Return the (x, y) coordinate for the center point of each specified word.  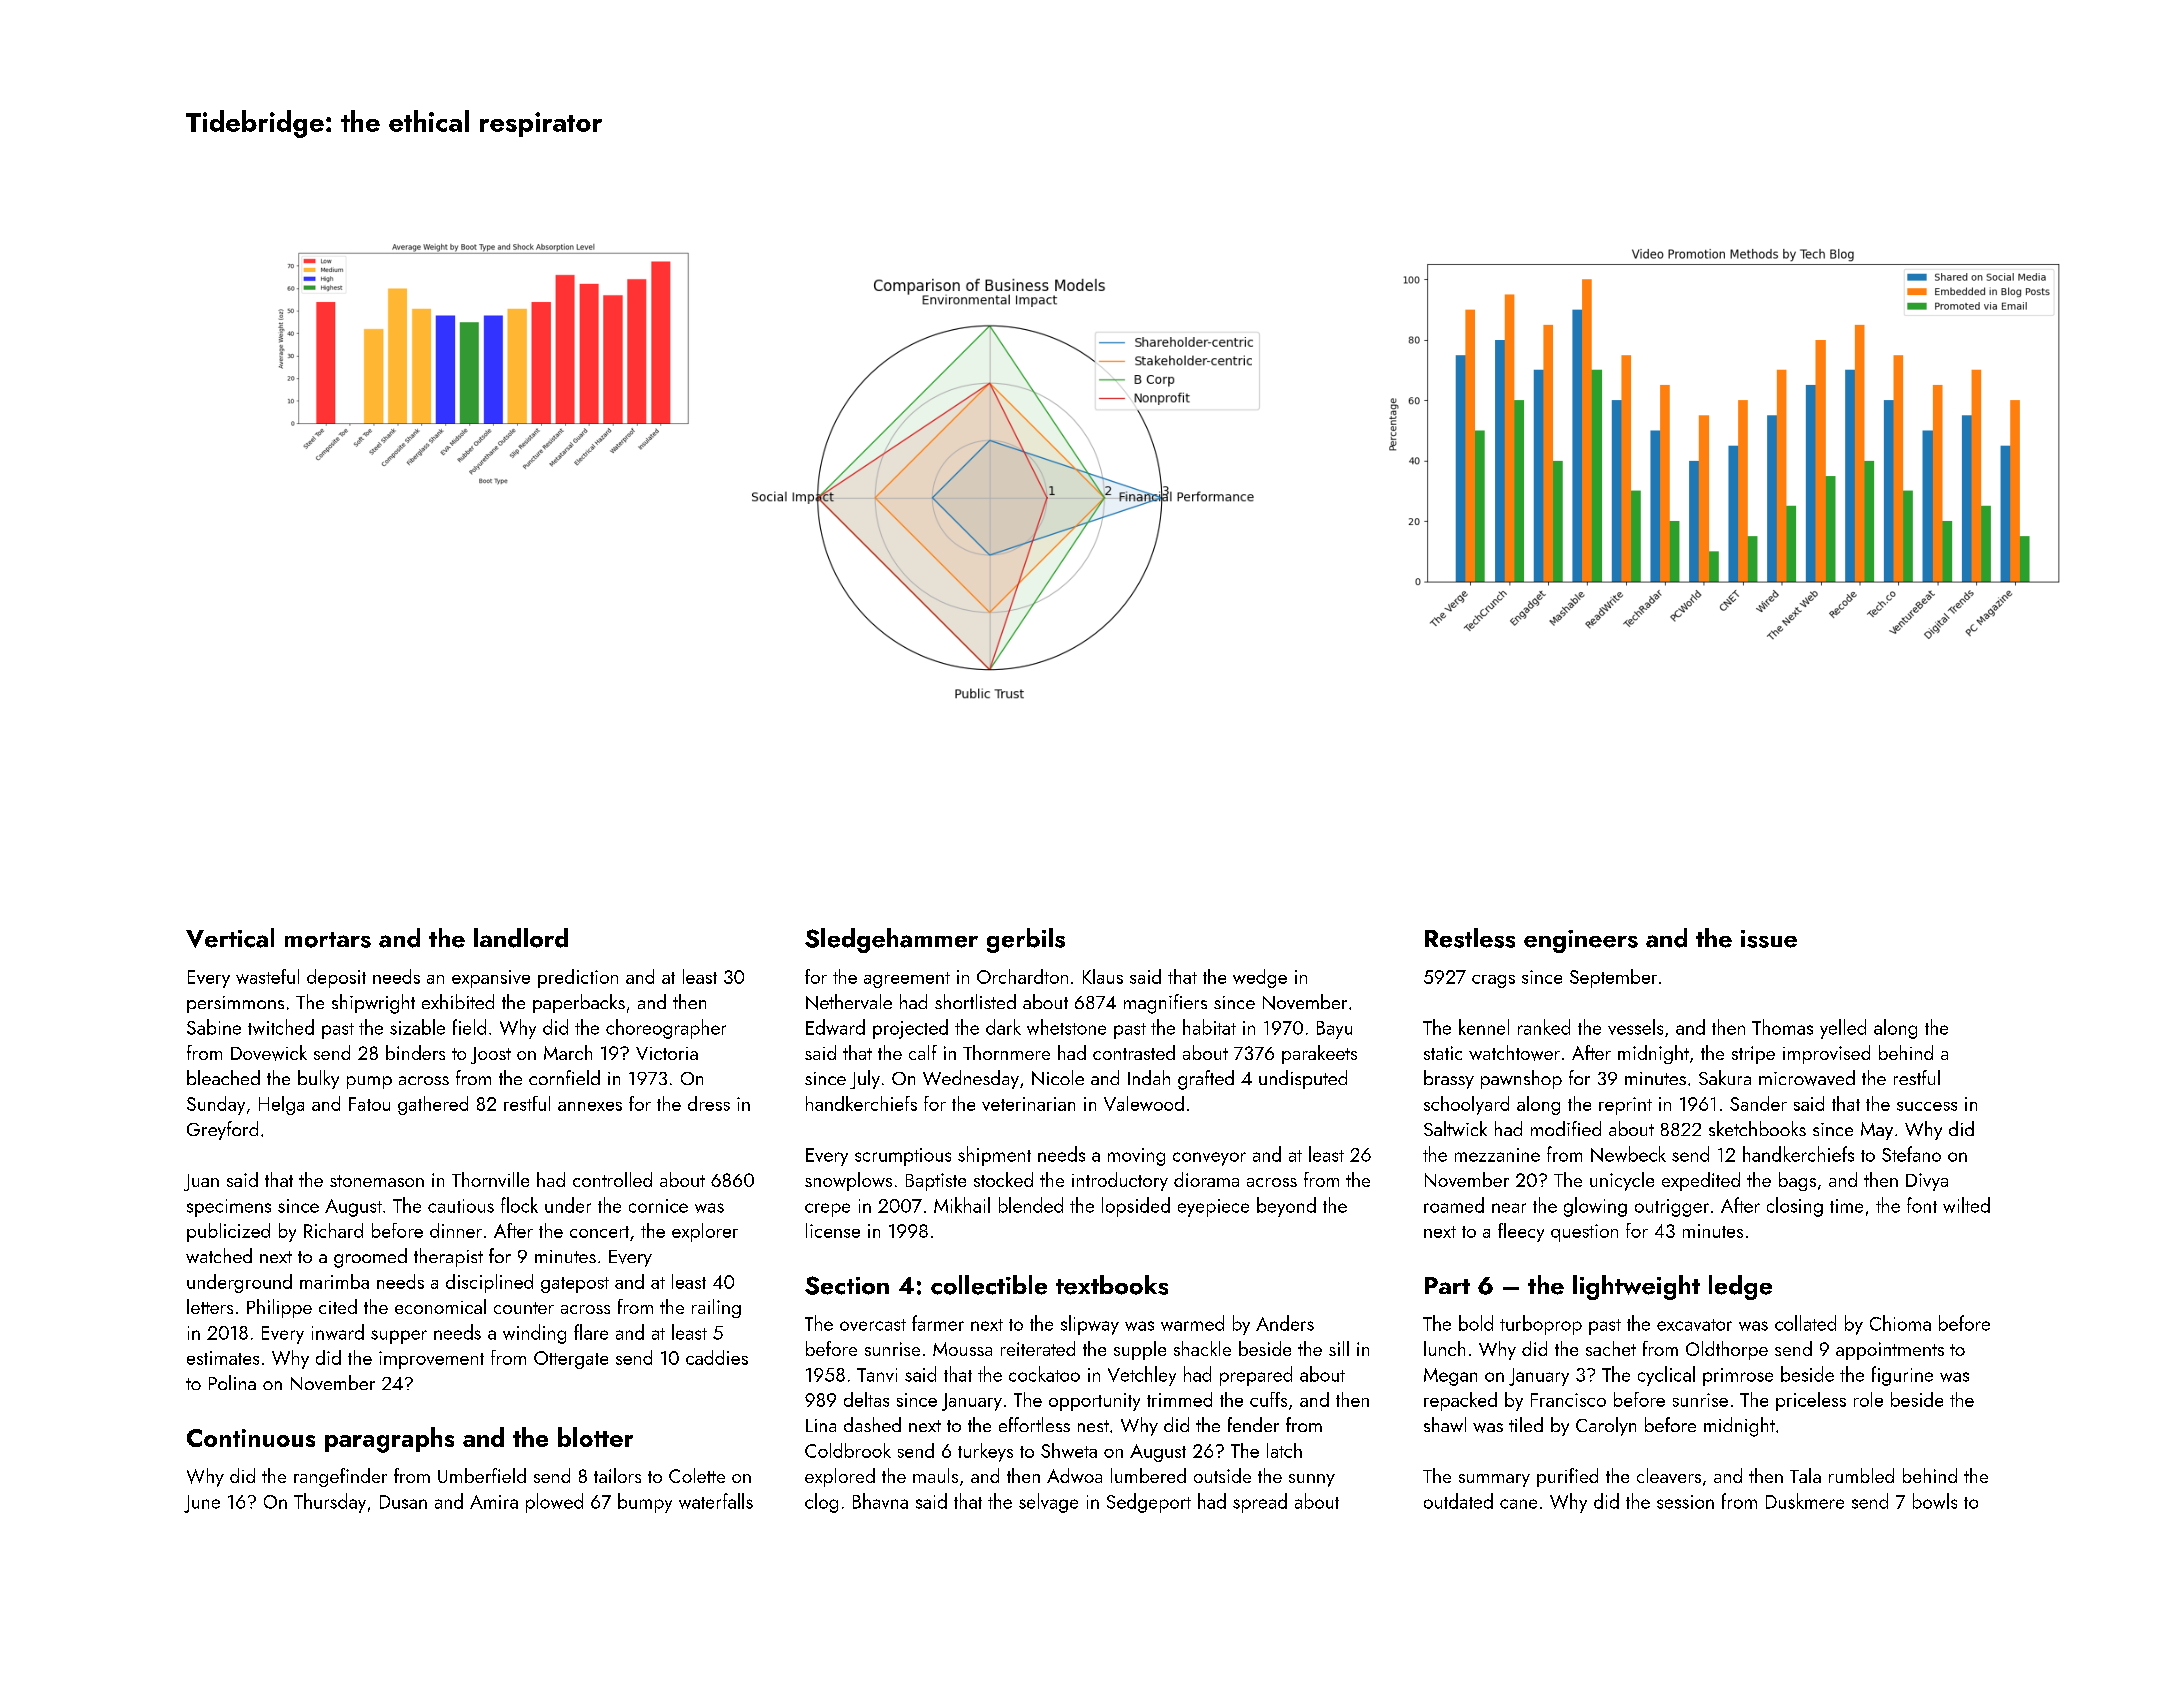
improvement (431, 1360)
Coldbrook (848, 1450)
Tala (1805, 1475)
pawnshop (1521, 1079)
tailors (617, 1475)
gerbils (1026, 940)
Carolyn (1606, 1426)
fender (1253, 1424)
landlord (521, 938)
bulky (318, 1079)
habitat (1209, 1027)
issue (1769, 939)
